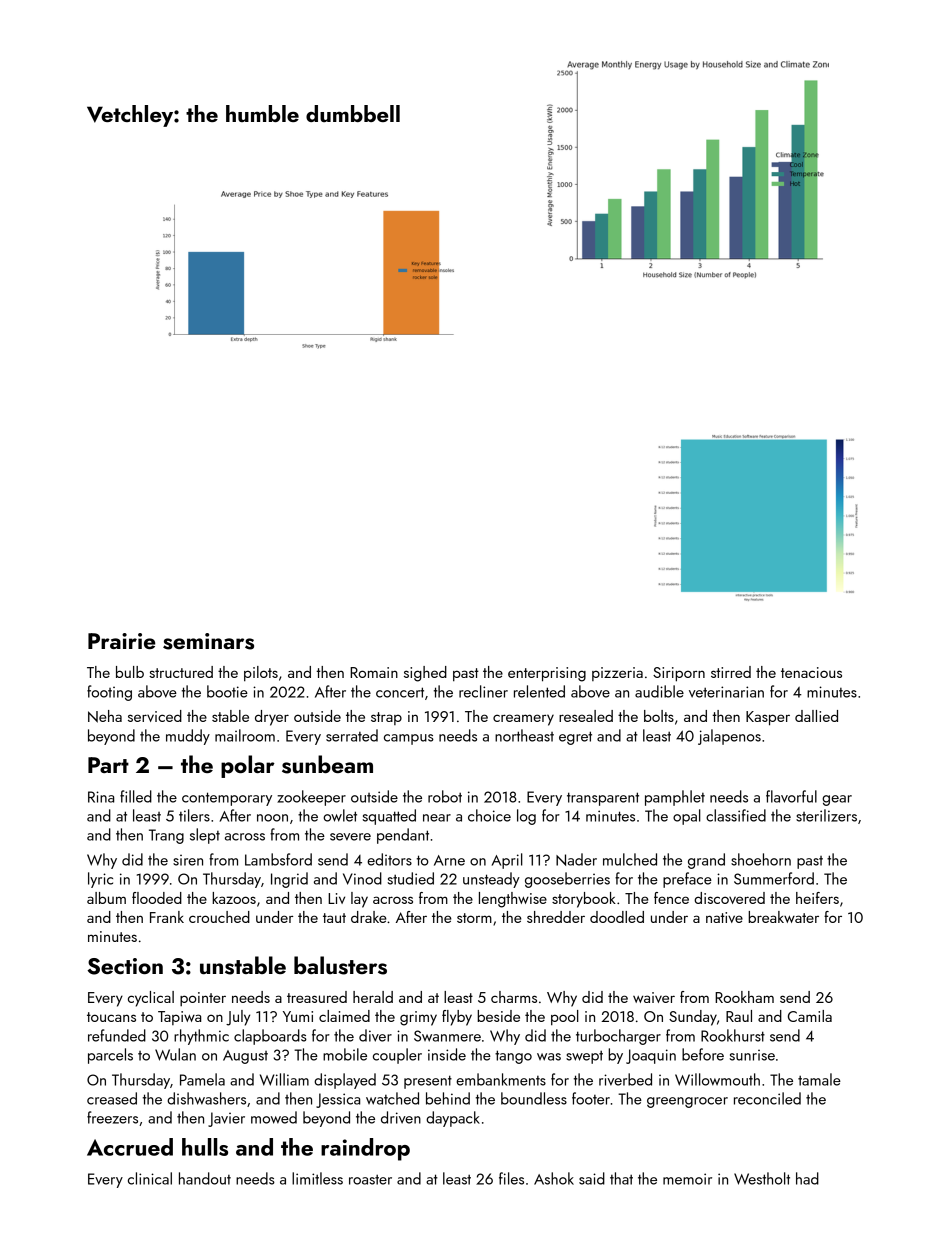 This document has width=952, height=1233. What do you see at coordinates (617, 917) in the document?
I see `doodled` at bounding box center [617, 917].
